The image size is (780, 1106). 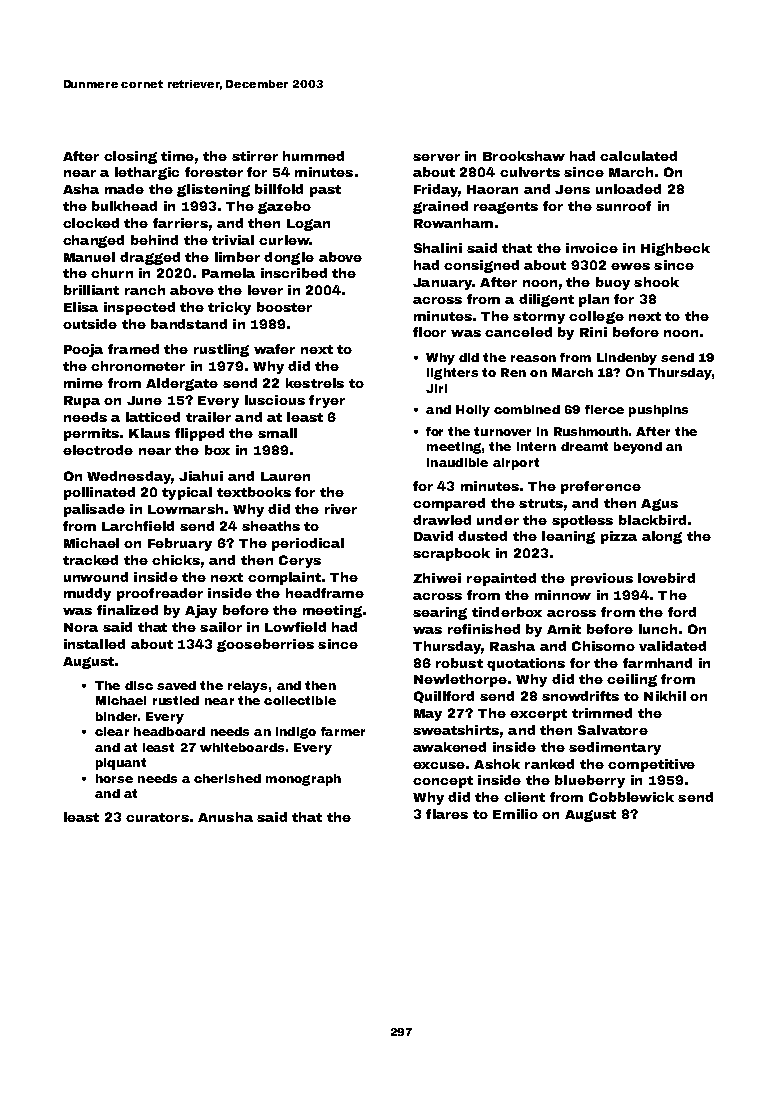 What do you see at coordinates (596, 317) in the page?
I see `college` at bounding box center [596, 317].
